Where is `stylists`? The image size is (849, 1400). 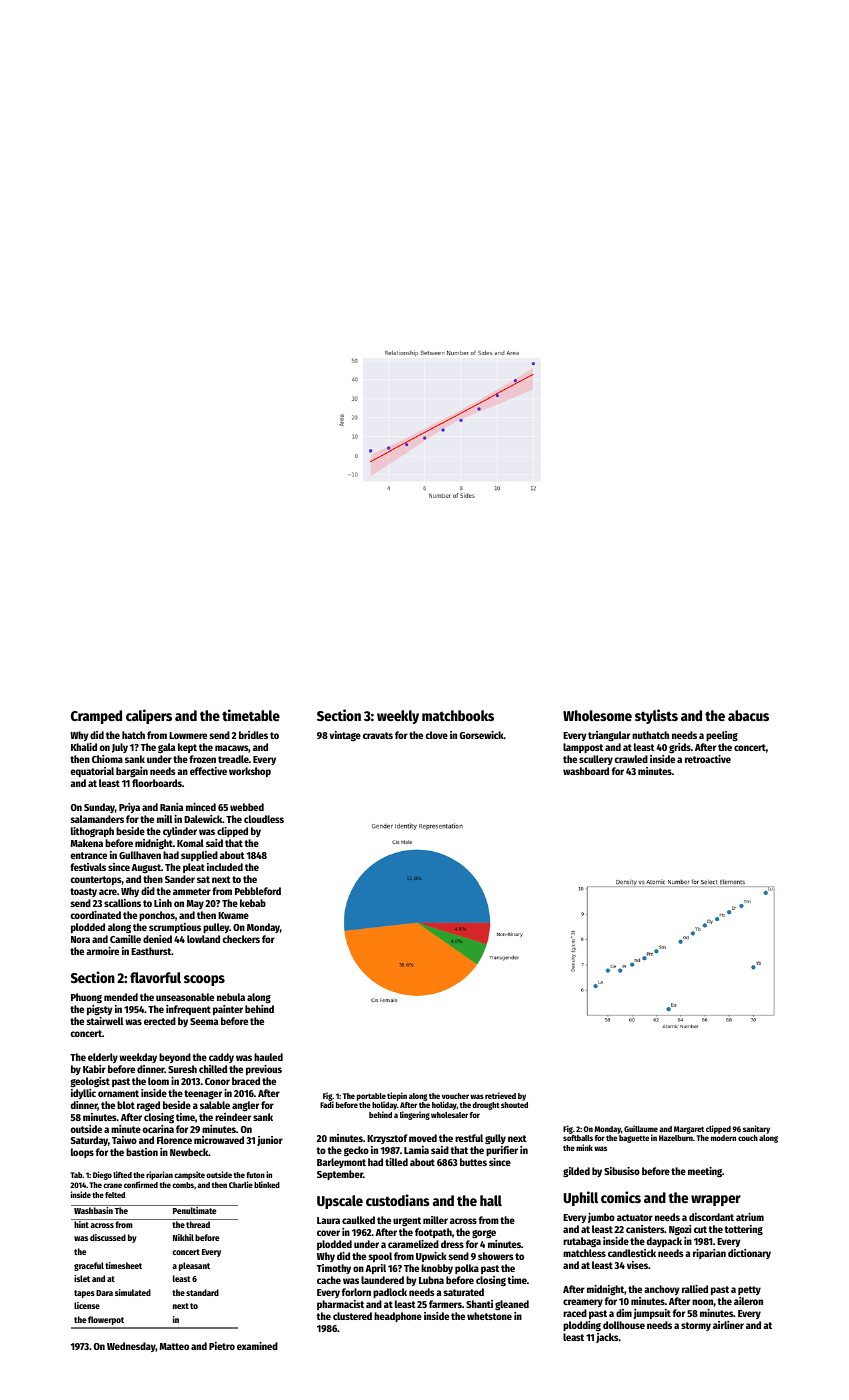
stylists is located at coordinates (656, 716).
